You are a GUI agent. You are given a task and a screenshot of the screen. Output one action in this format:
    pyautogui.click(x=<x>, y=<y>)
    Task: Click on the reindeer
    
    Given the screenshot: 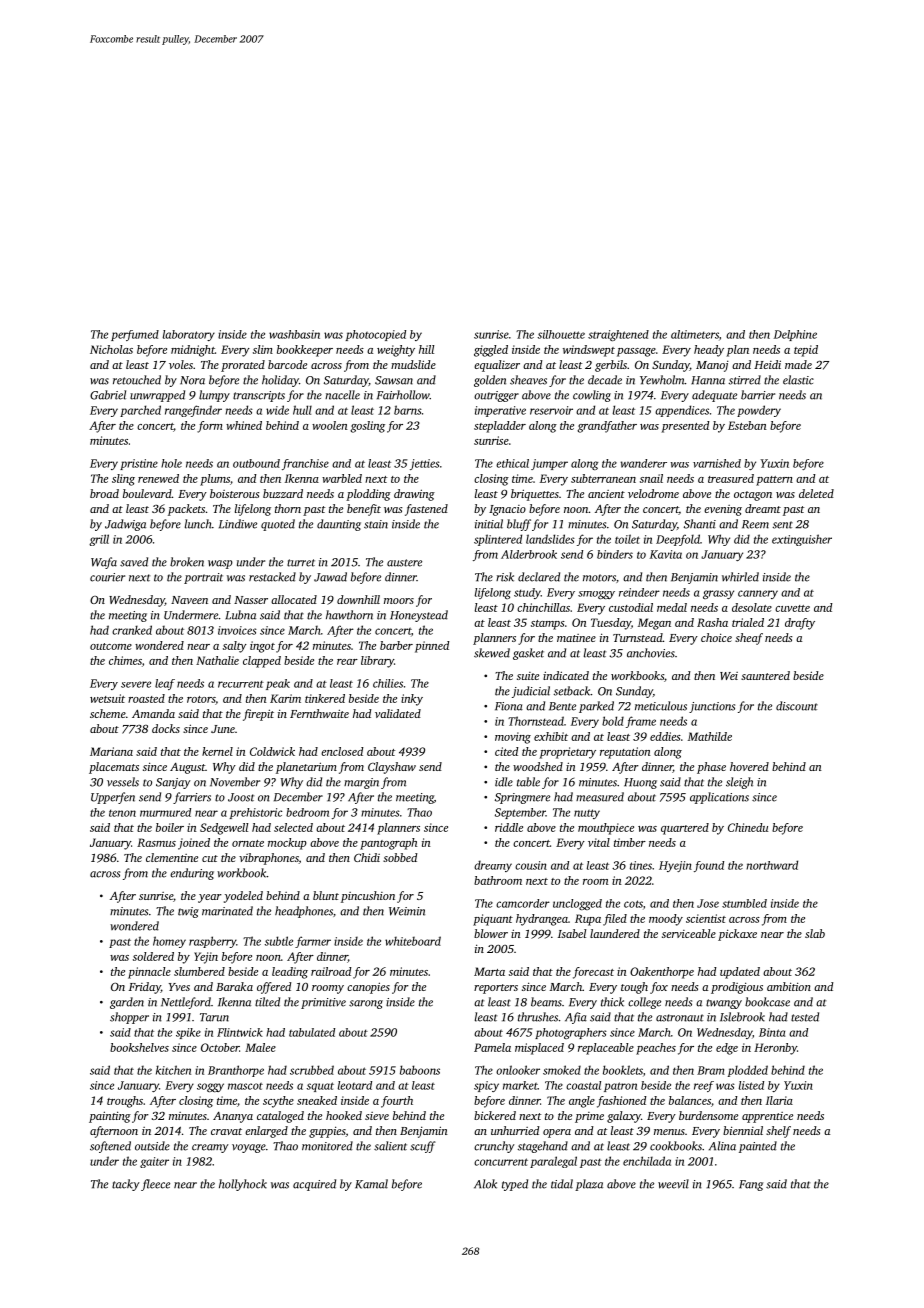 What is the action you would take?
    pyautogui.click(x=639, y=592)
